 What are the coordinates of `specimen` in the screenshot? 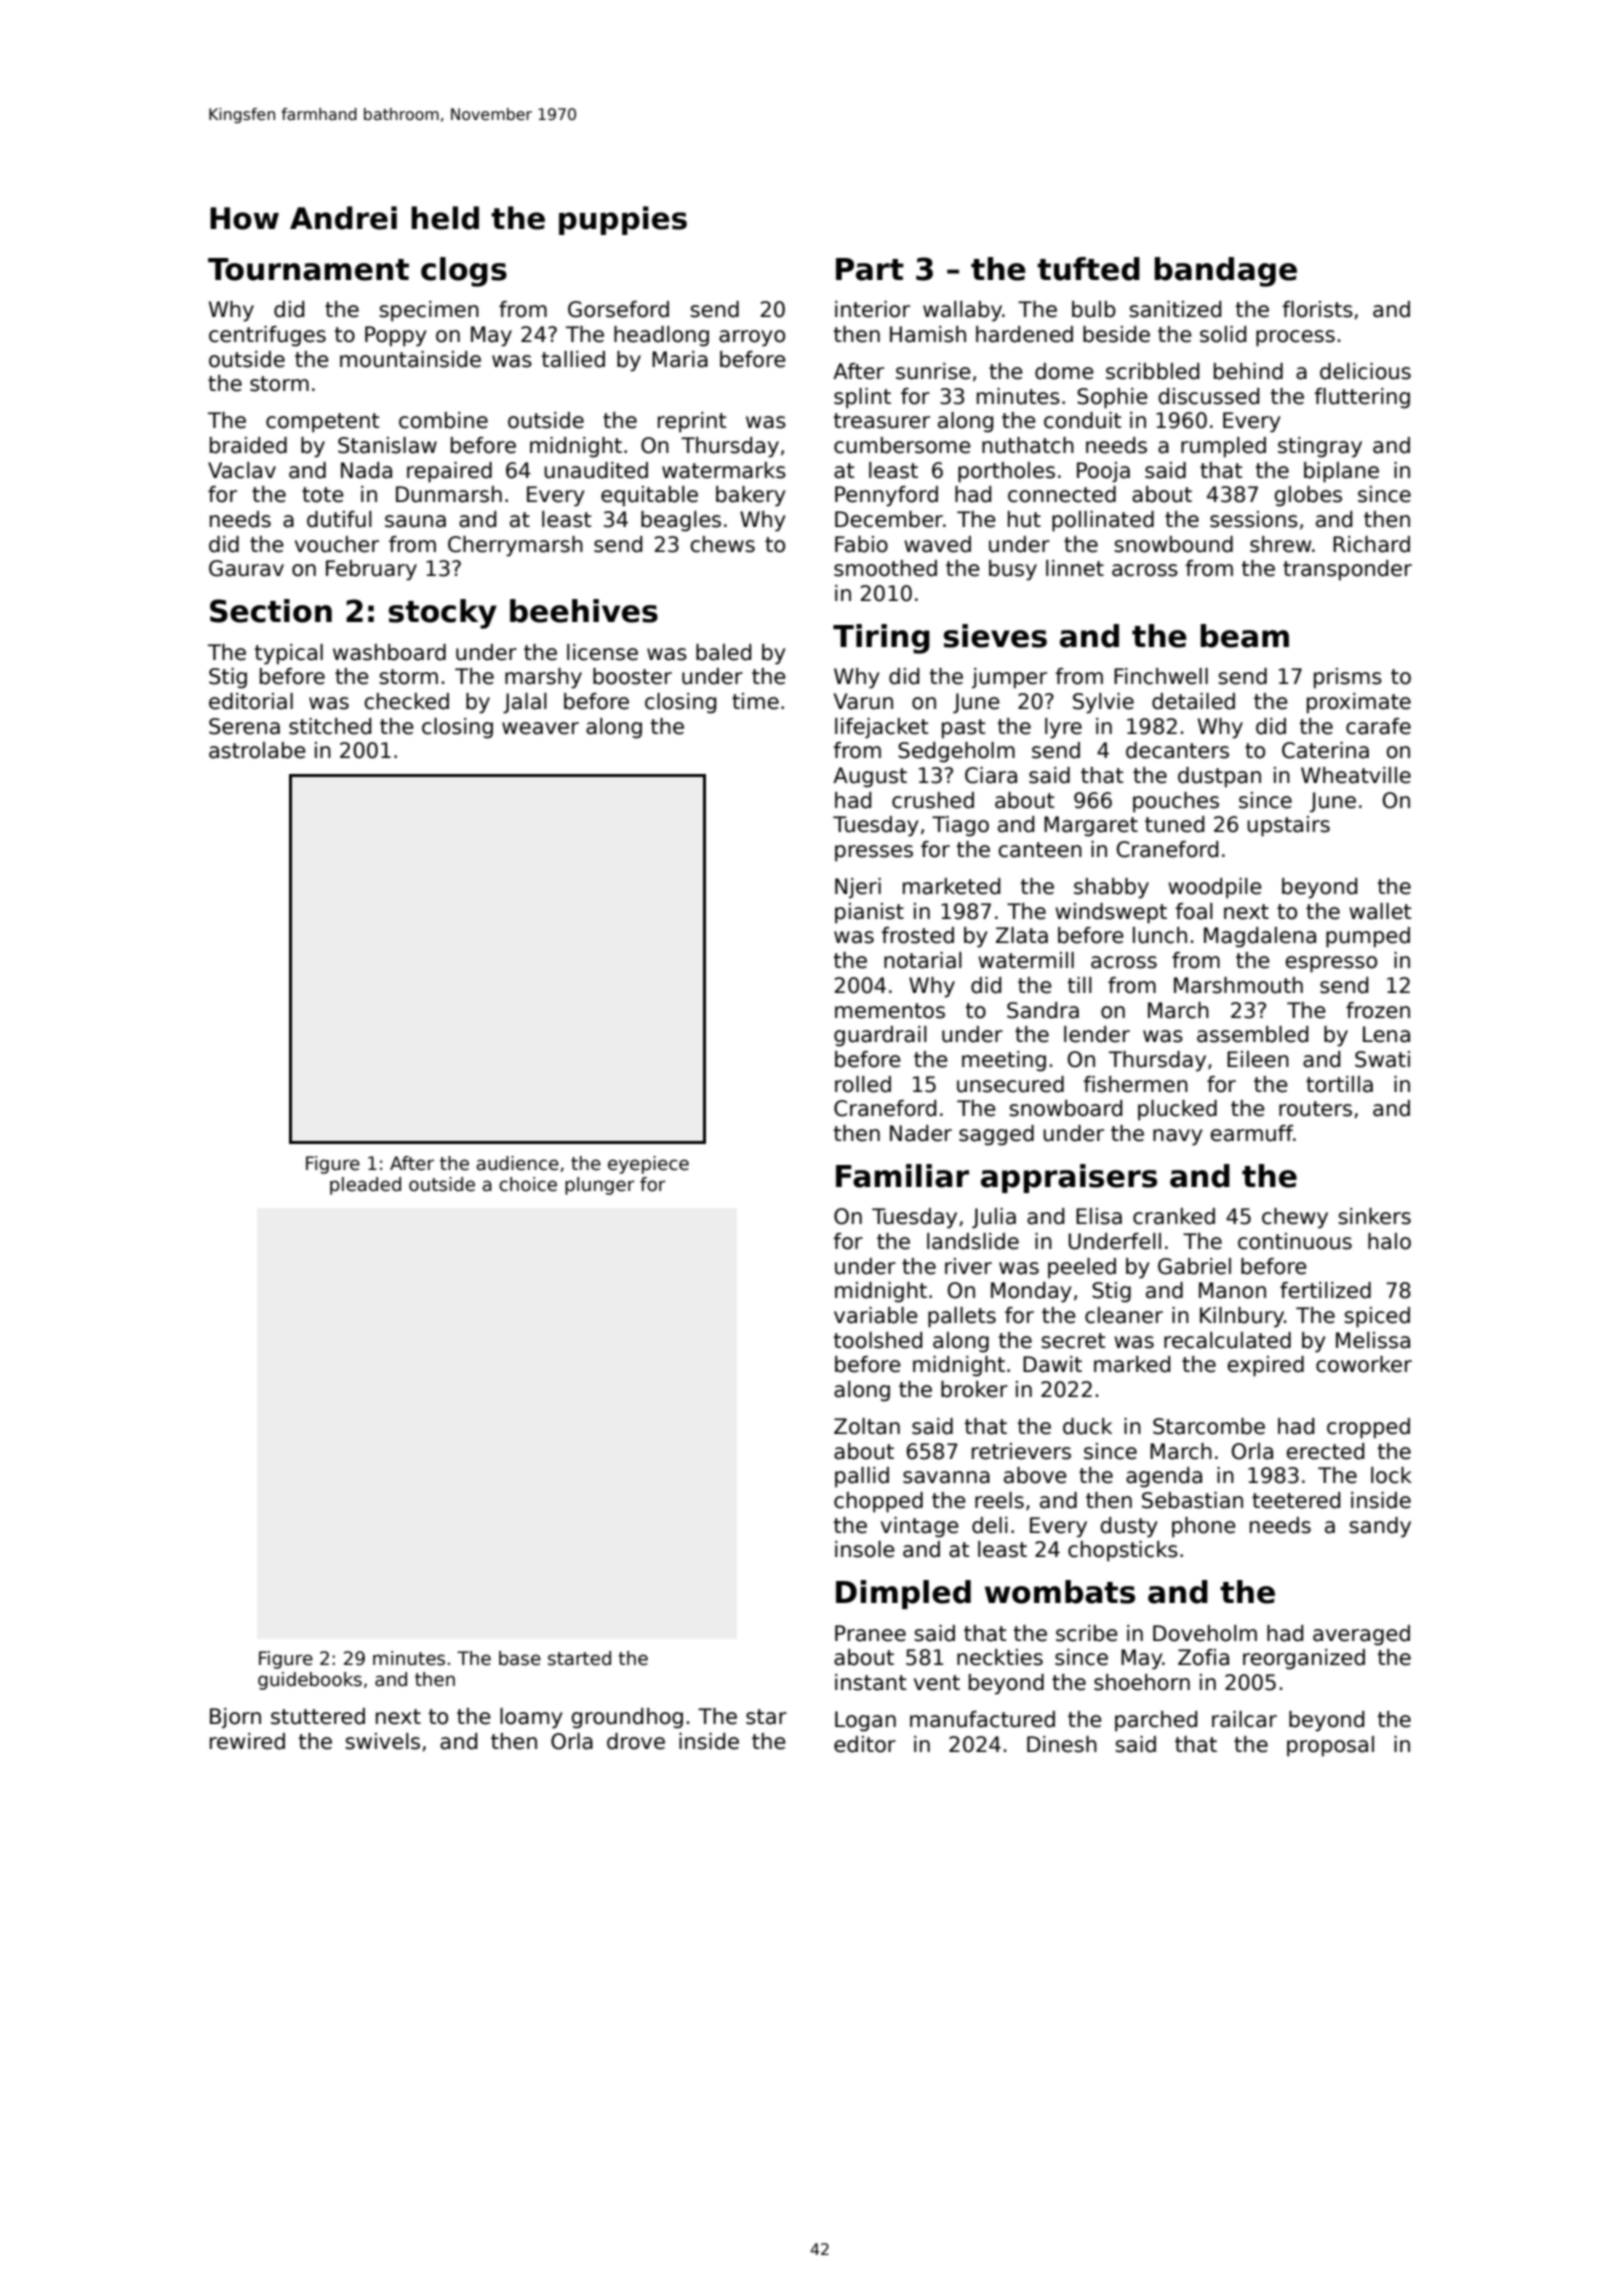 It's located at (429, 311).
